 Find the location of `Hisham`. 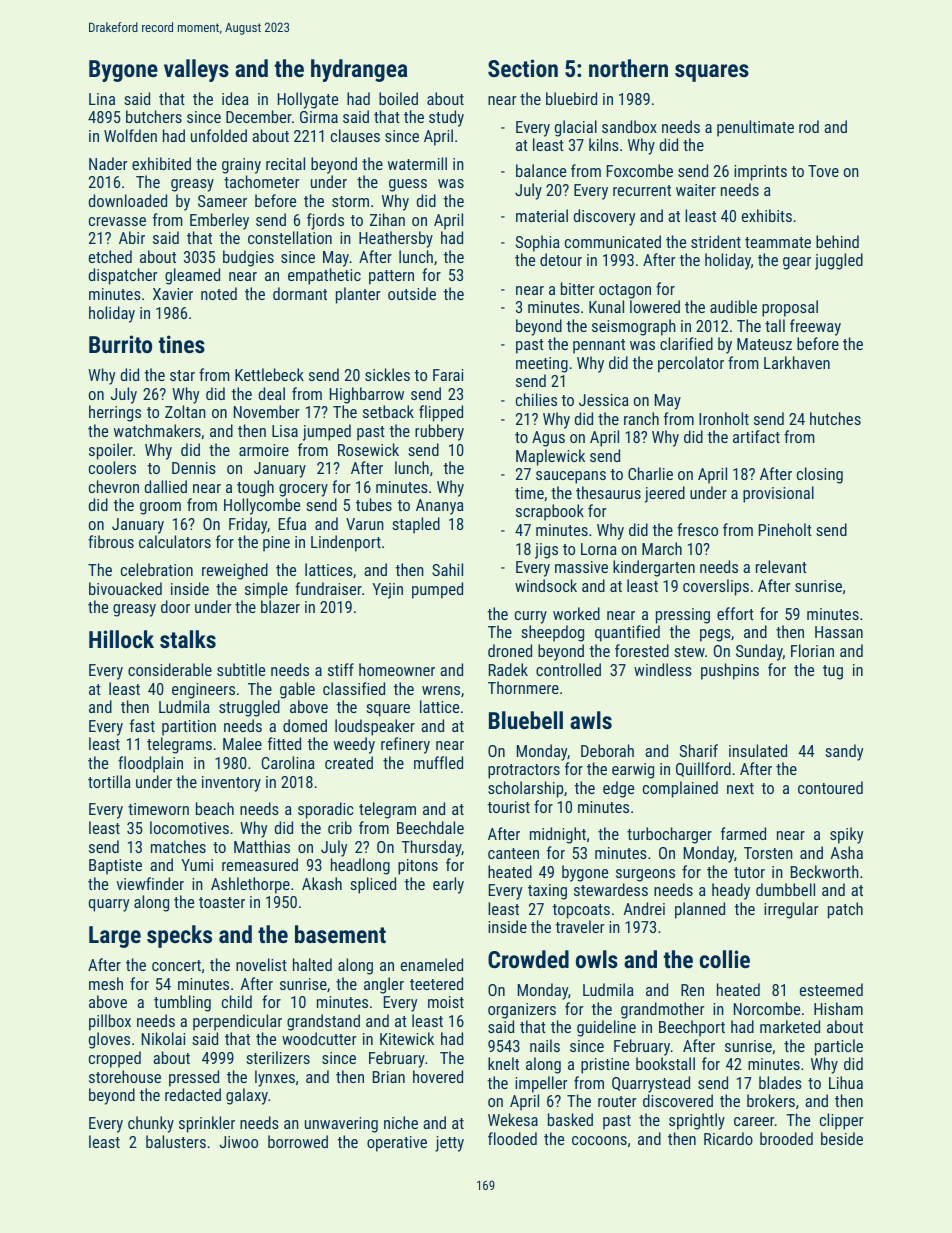

Hisham is located at coordinates (838, 1008).
